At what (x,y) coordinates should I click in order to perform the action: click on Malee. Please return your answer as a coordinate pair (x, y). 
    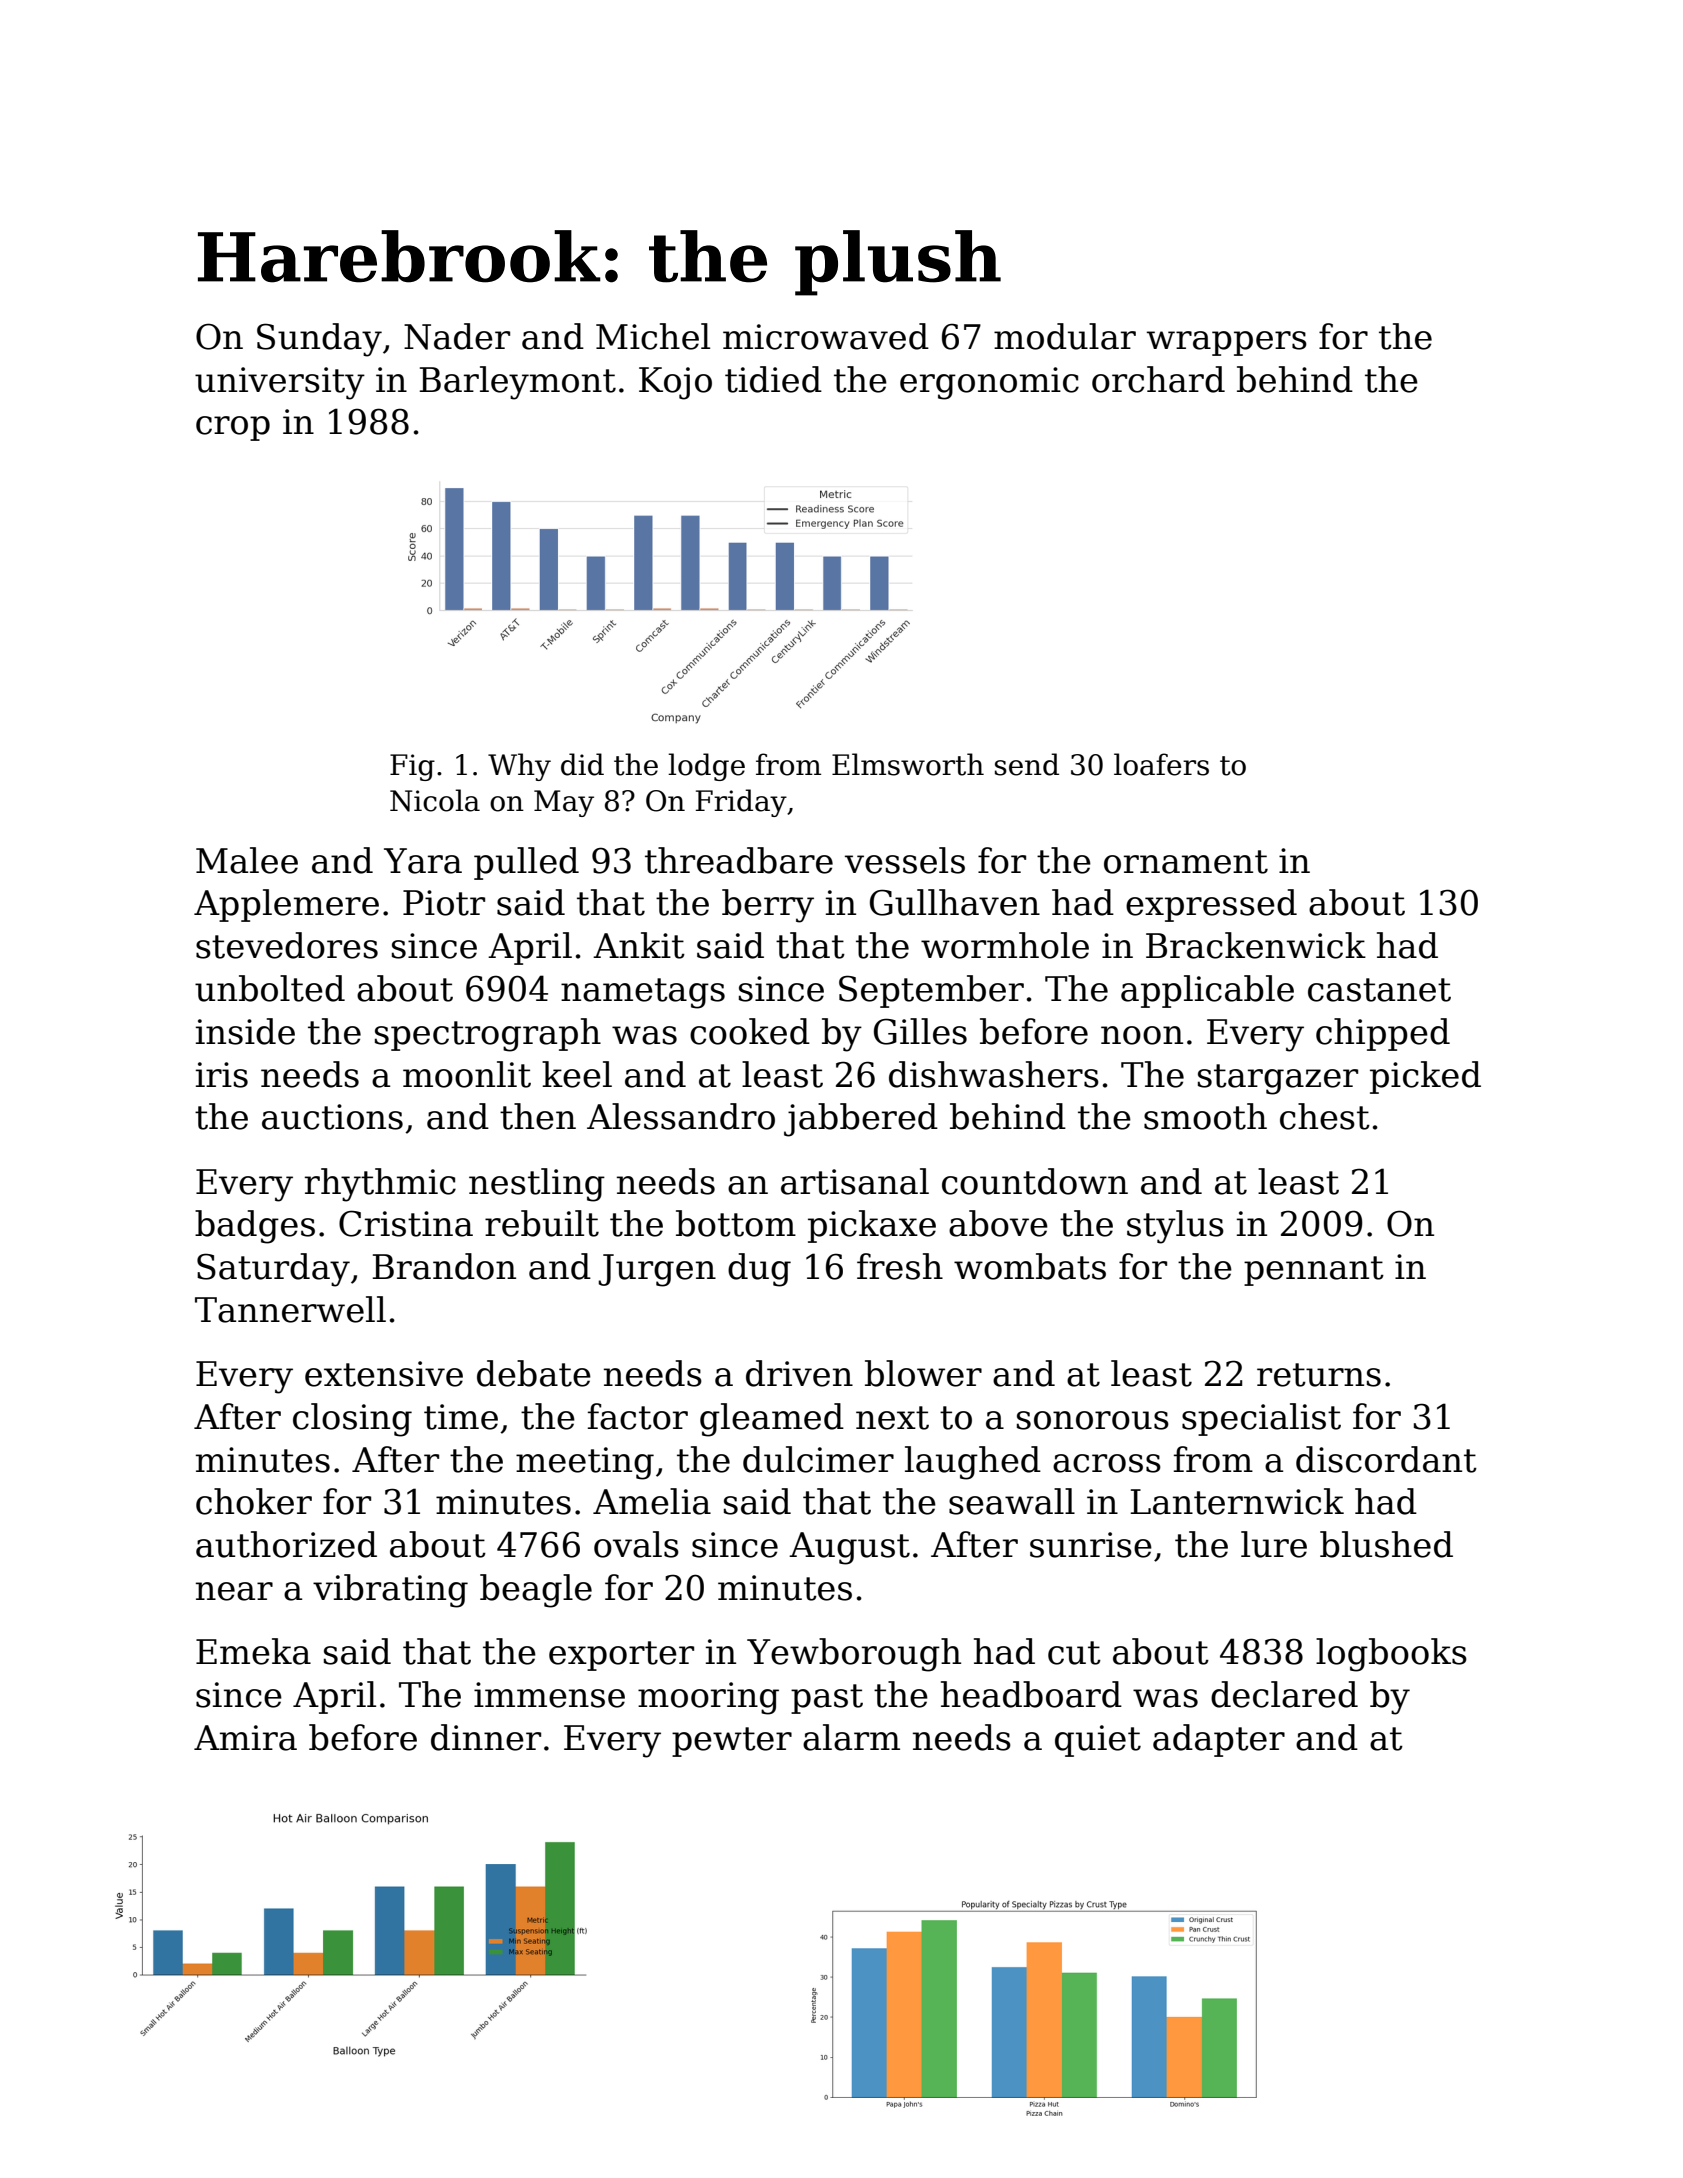
    Looking at the image, I should click on (247, 860).
